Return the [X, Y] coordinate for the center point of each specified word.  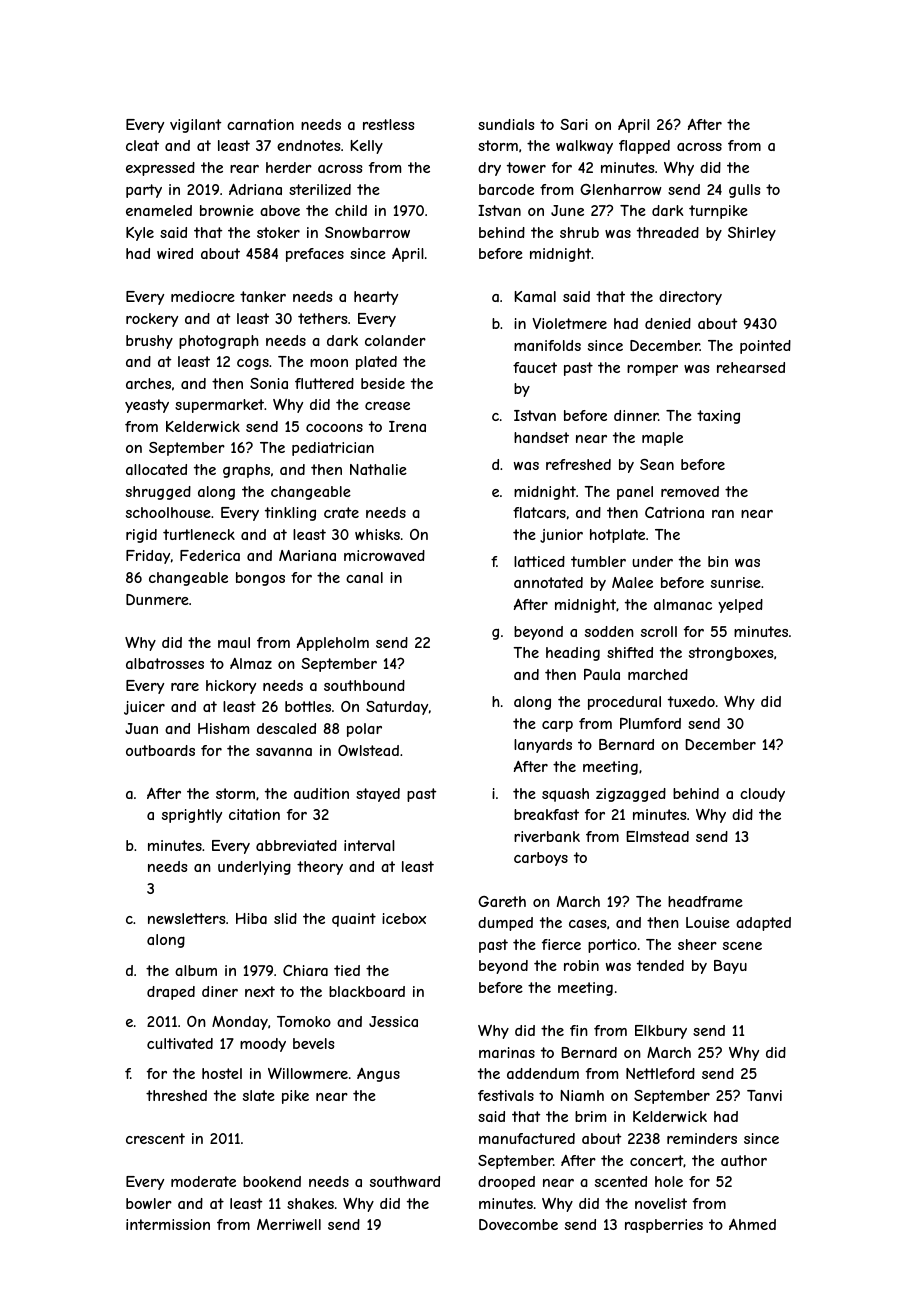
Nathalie [378, 469]
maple [662, 439]
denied [668, 323]
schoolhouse [168, 512]
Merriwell [289, 1224]
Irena [407, 426]
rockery [152, 320]
